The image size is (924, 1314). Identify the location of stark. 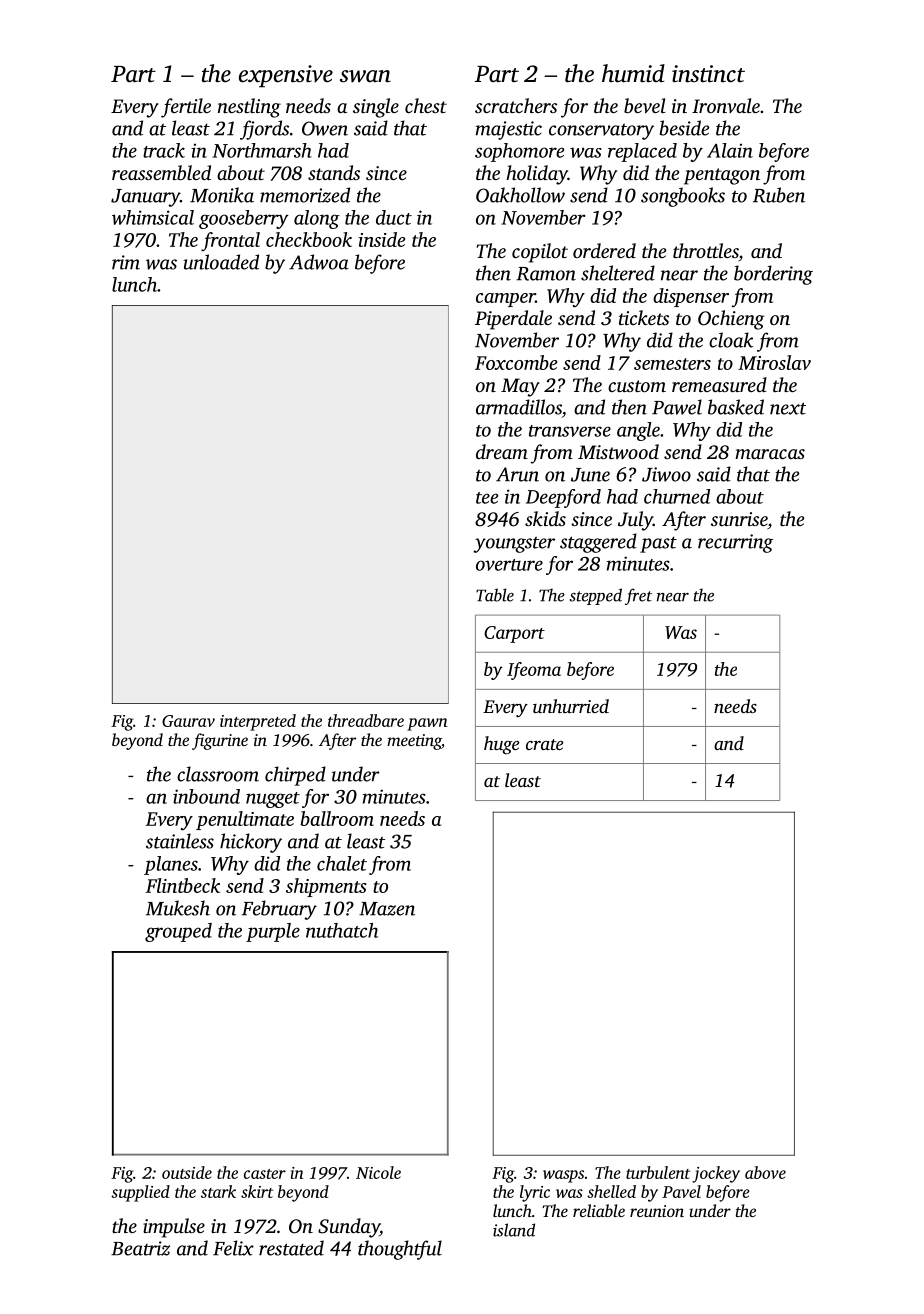
(218, 1191).
